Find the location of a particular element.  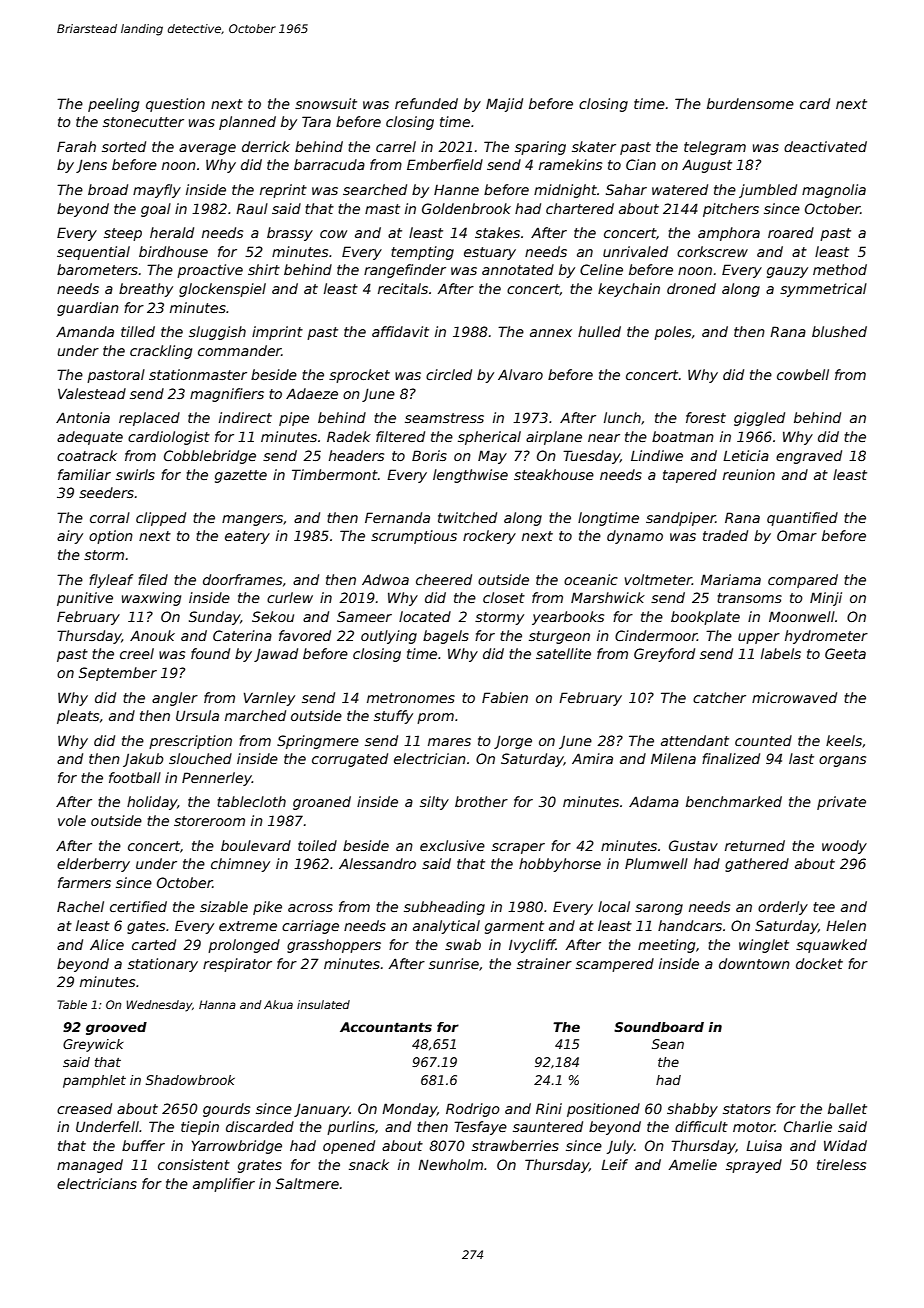

burdensome is located at coordinates (750, 103).
